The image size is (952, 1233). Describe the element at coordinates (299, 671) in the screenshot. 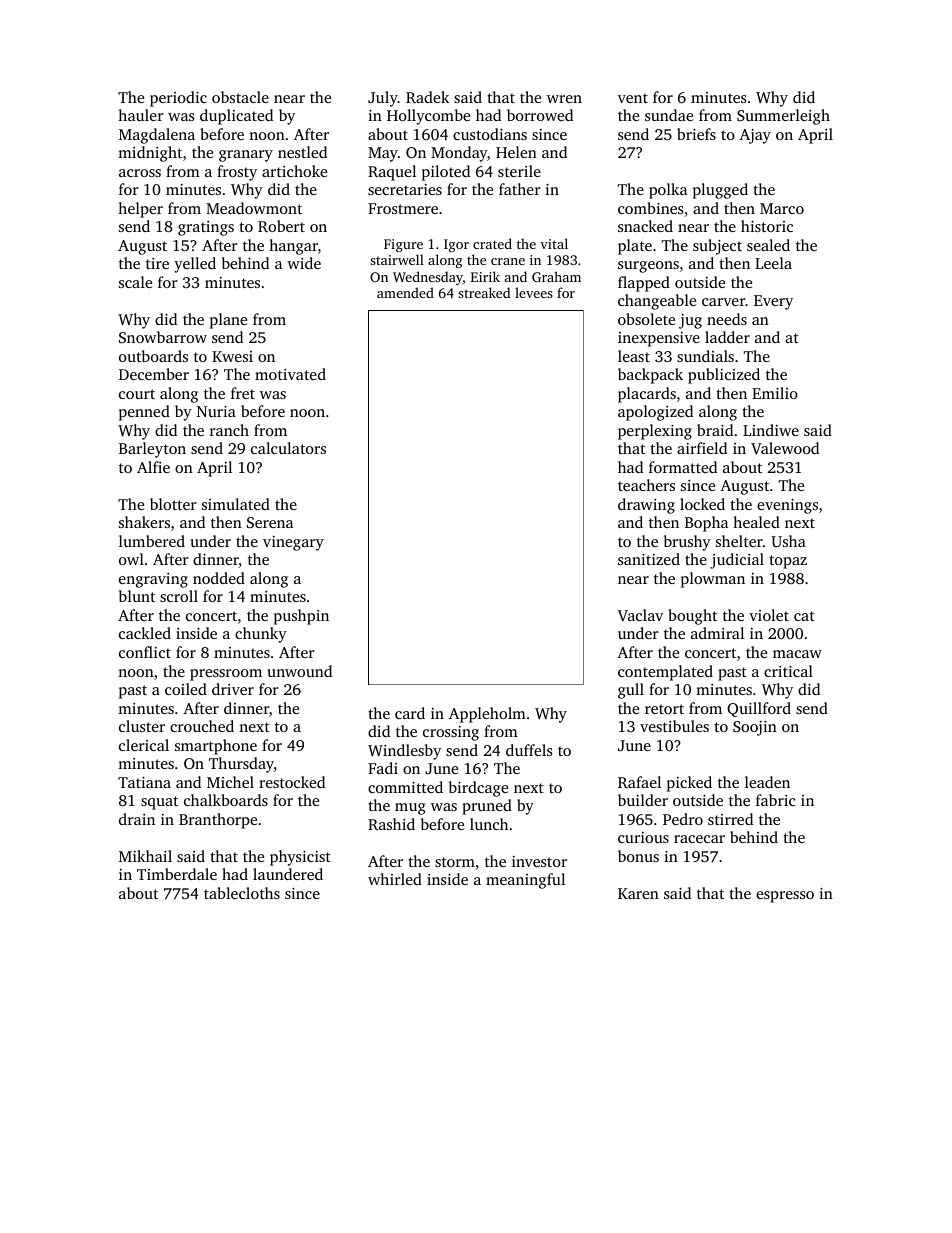

I see `unwound` at that location.
